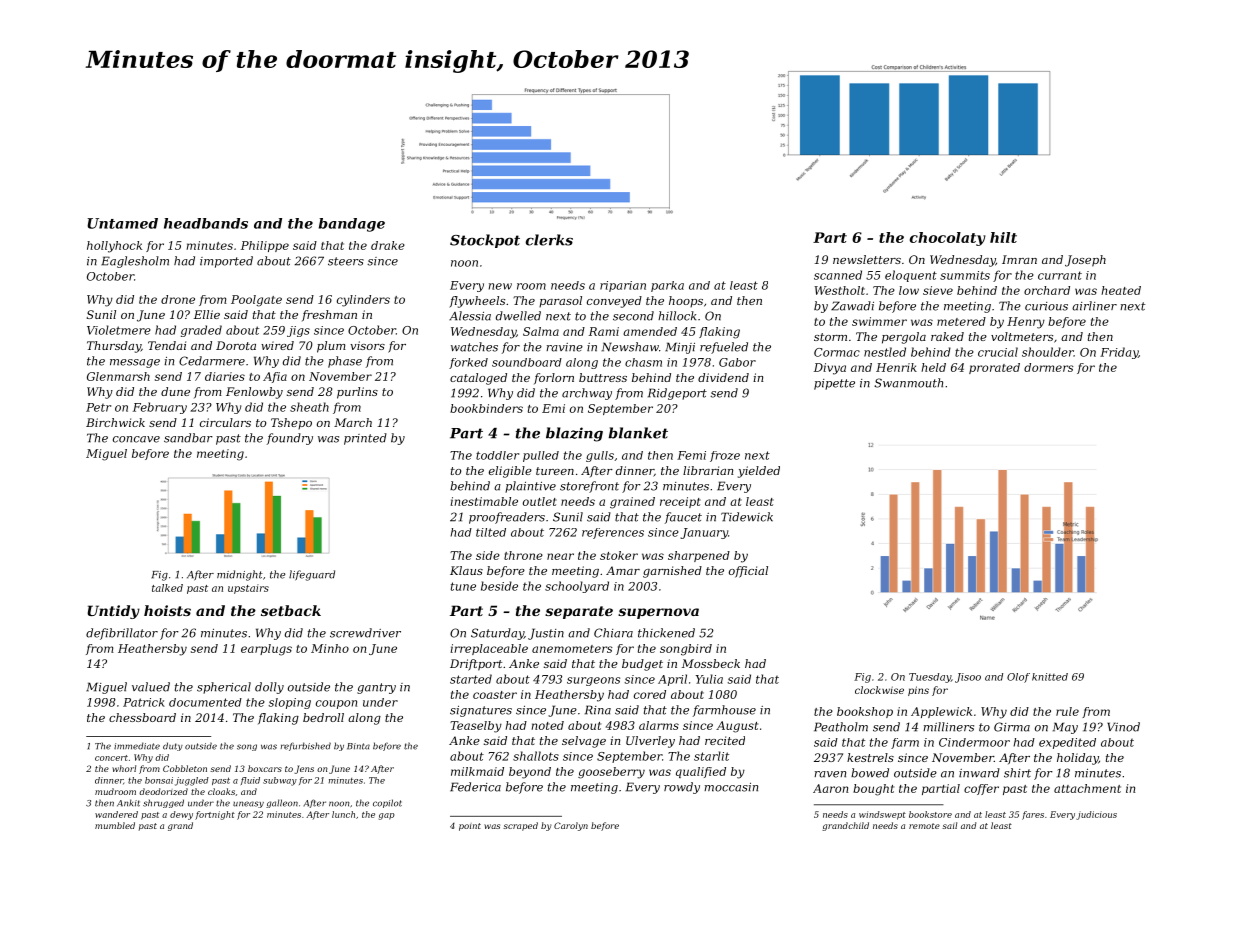 The width and height of the screenshot is (1233, 952). I want to click on expedited, so click(1067, 743).
